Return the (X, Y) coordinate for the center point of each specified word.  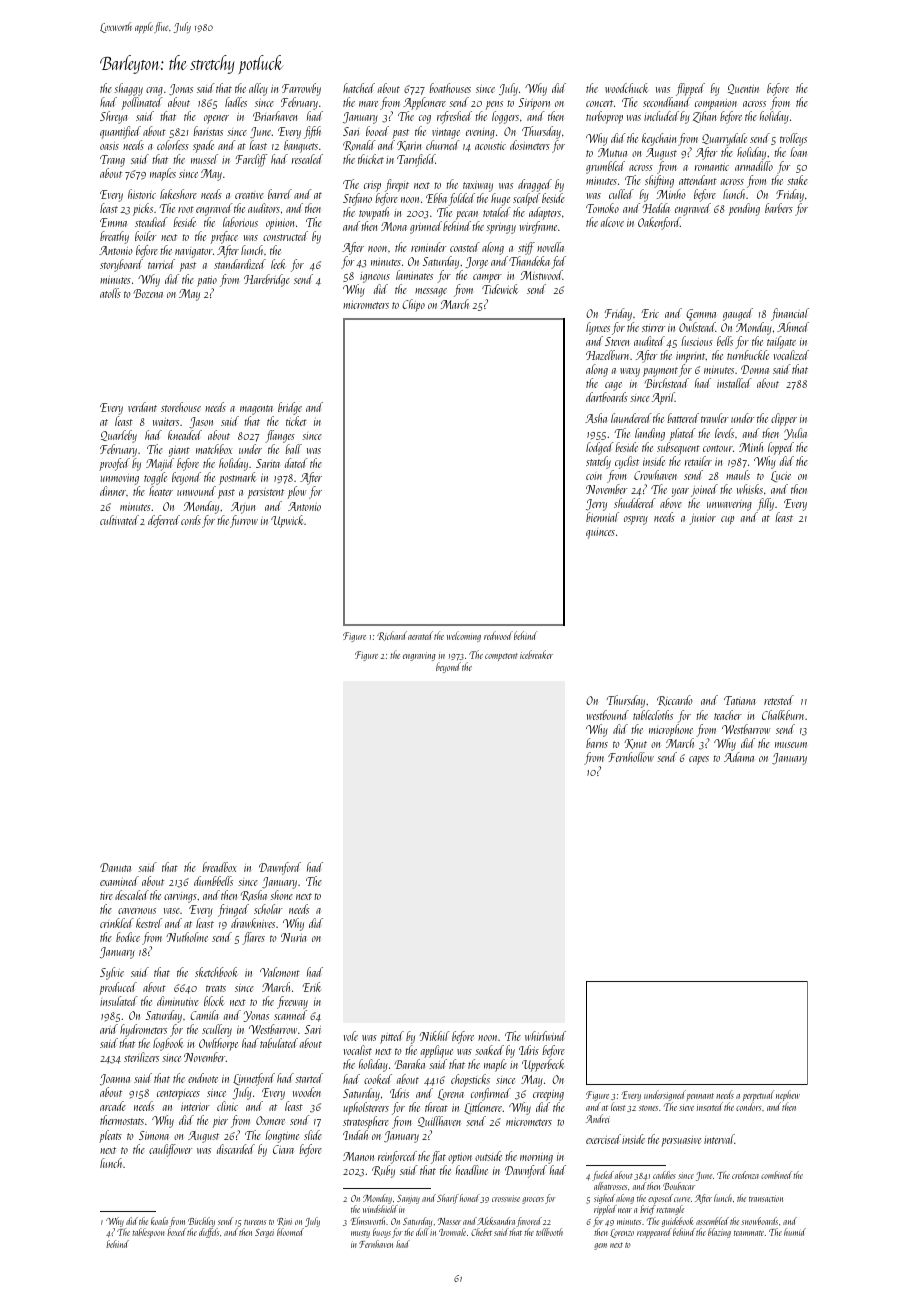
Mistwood (542, 275)
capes (699, 760)
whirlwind (545, 1036)
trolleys (793, 139)
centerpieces (178, 1094)
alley (258, 89)
